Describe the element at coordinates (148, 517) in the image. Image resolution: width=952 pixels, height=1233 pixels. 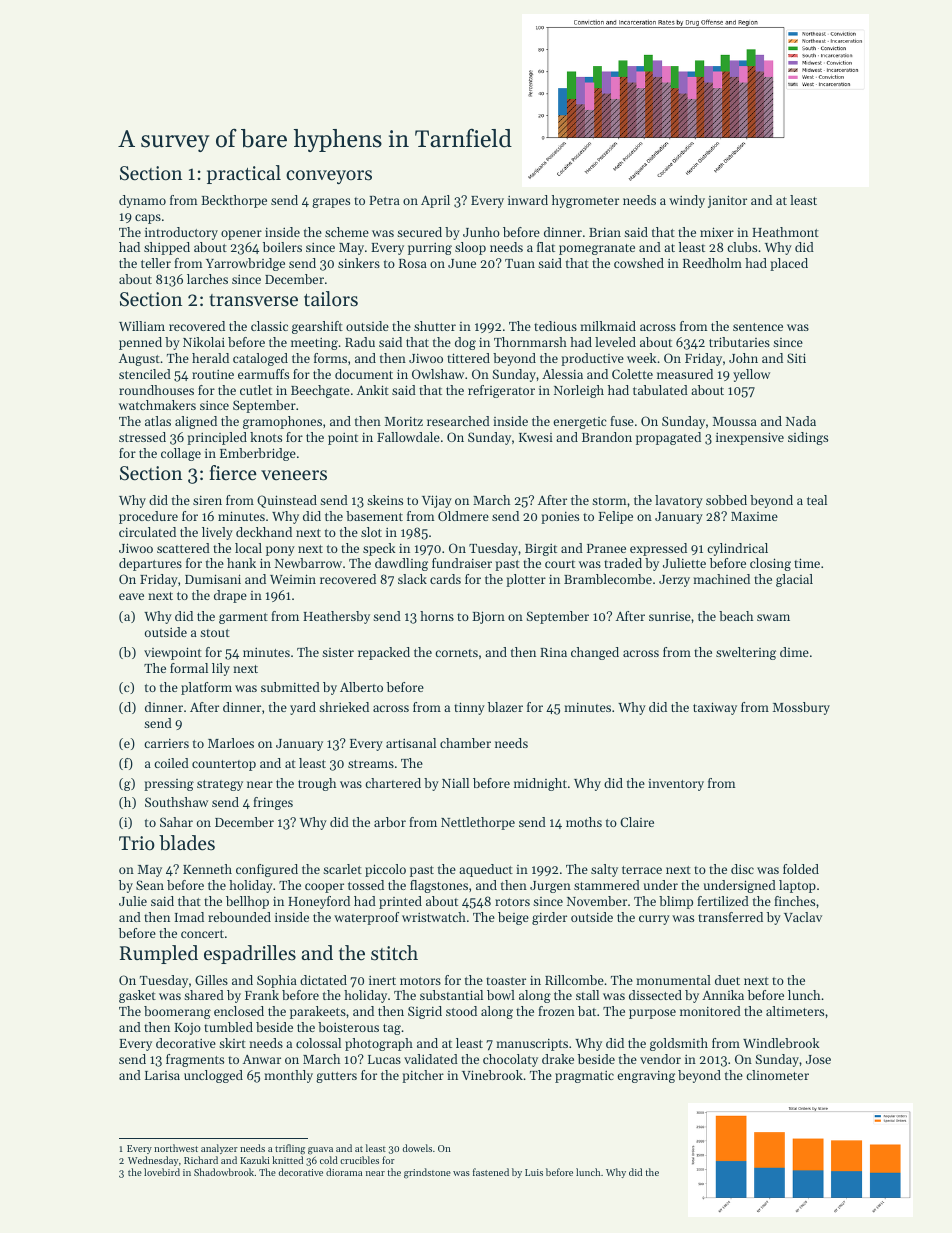
I see `procedure` at that location.
